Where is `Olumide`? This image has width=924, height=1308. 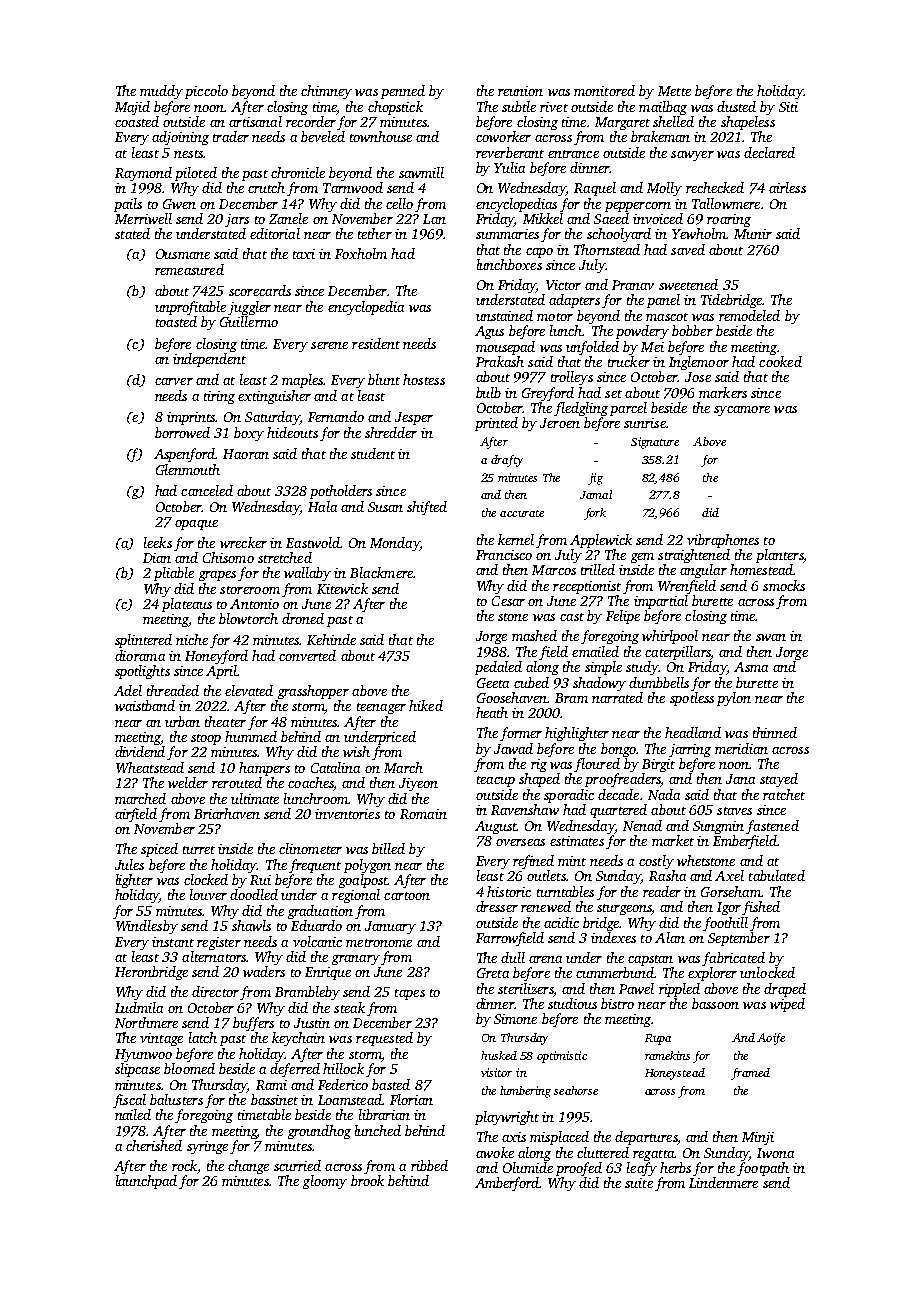
Olumide is located at coordinates (528, 1167).
